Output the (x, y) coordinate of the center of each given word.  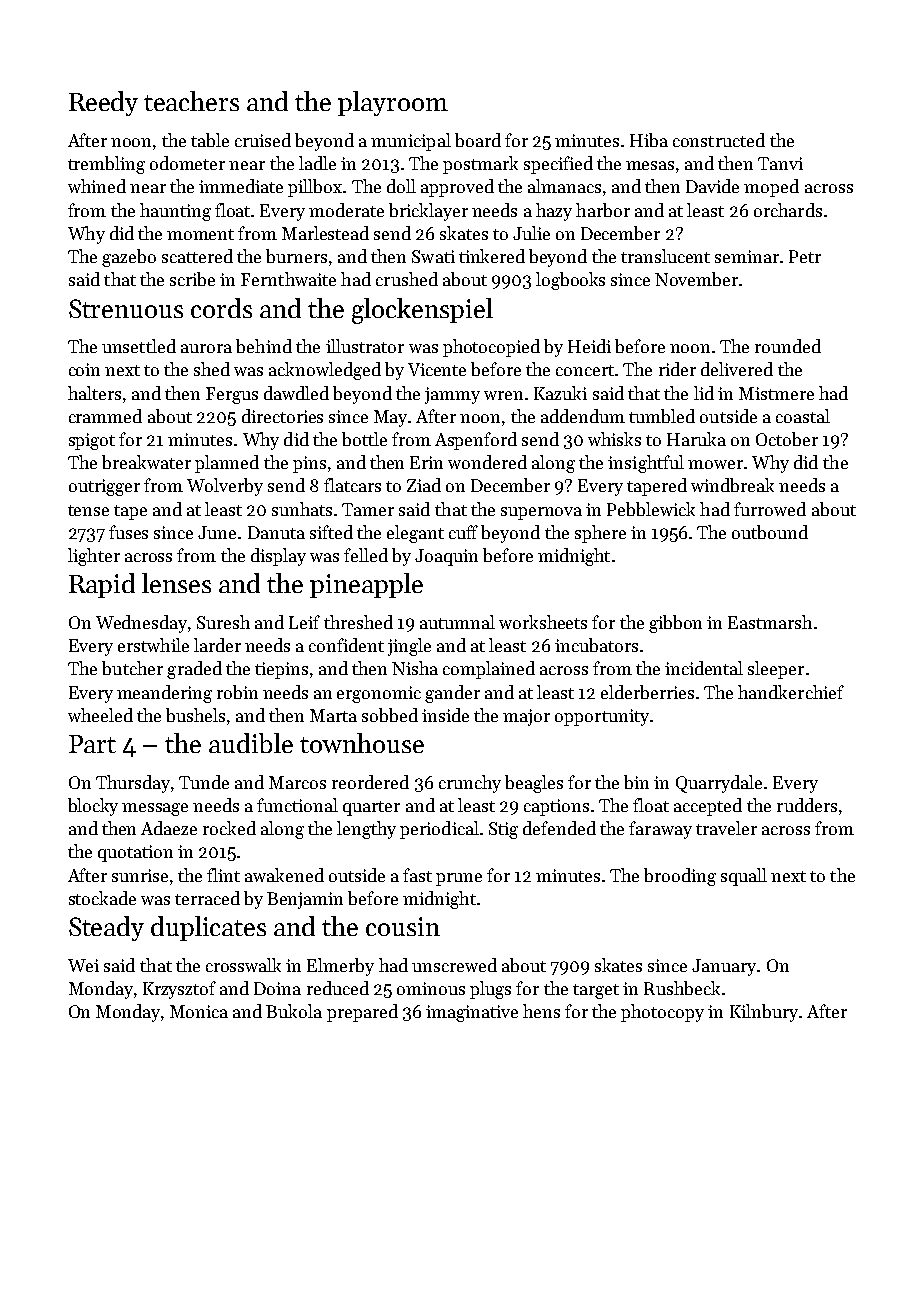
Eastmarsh (770, 622)
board (478, 140)
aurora (206, 348)
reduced (338, 988)
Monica (199, 1011)
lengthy (366, 830)
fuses (128, 532)
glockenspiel (422, 311)
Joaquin (446, 557)
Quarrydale (719, 784)
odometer (187, 163)
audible (251, 743)
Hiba (649, 140)
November (696, 279)
